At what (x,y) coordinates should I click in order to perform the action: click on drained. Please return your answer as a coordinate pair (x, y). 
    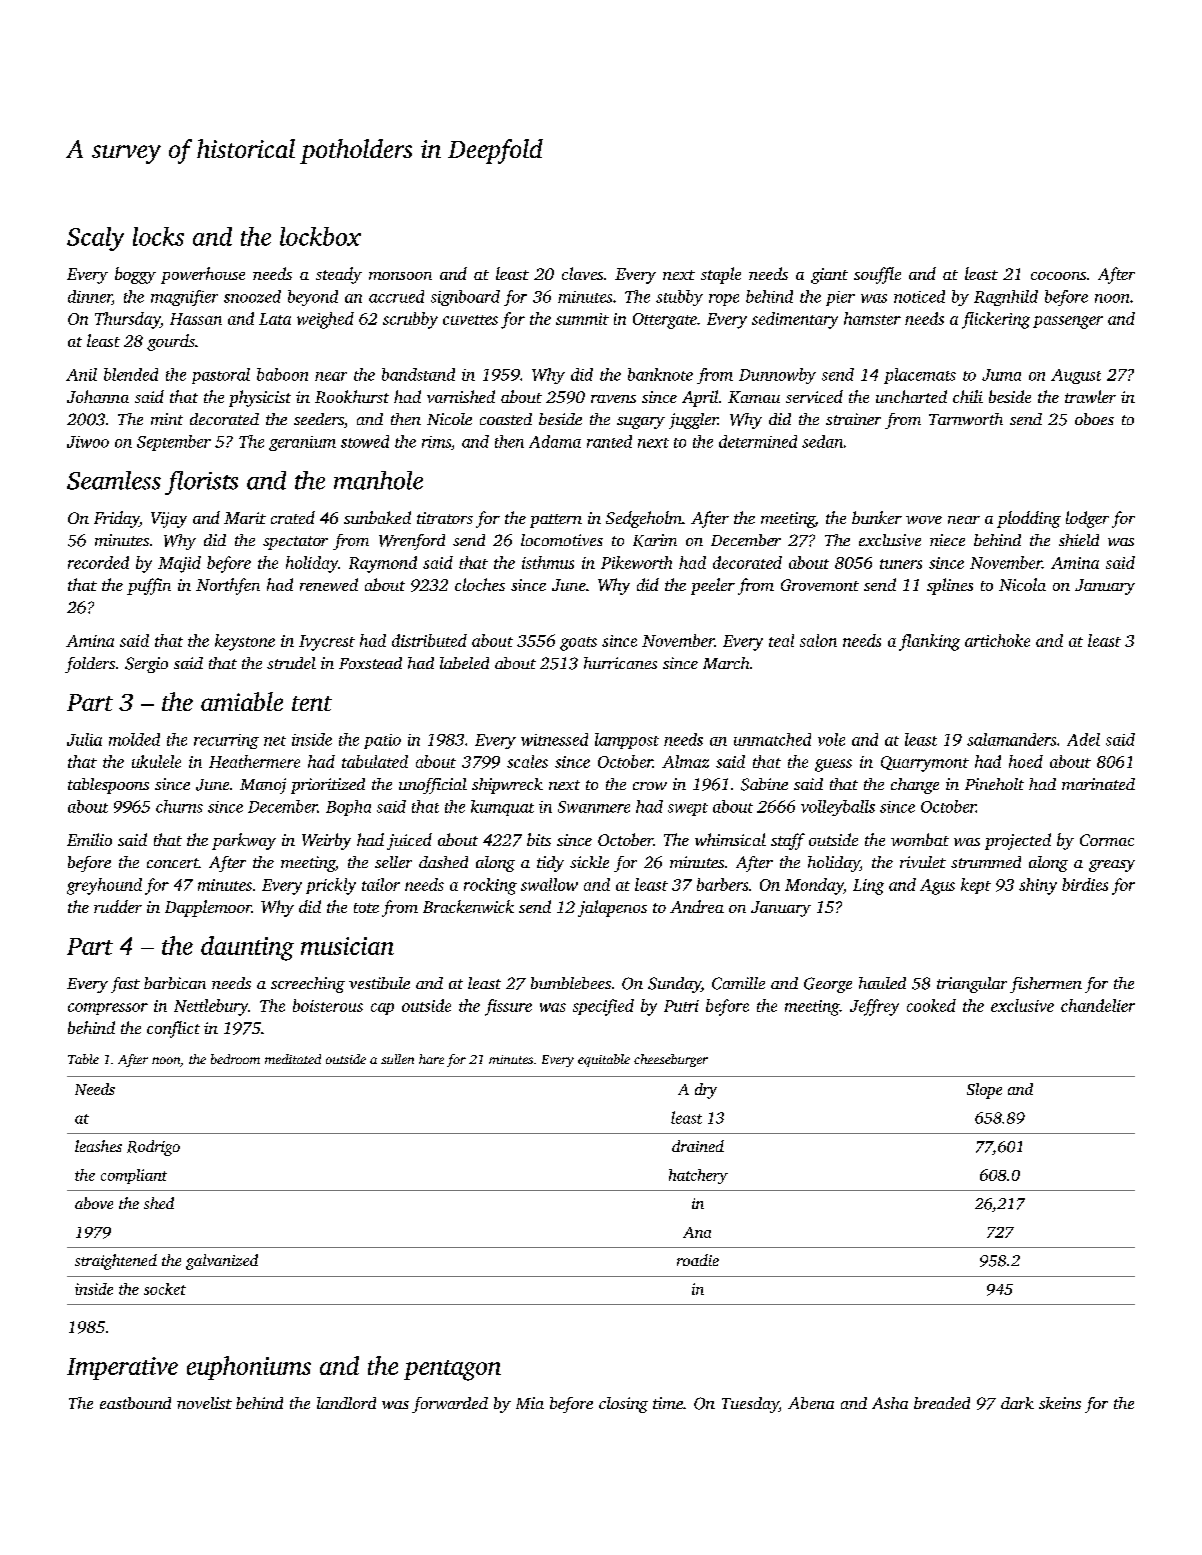
    Looking at the image, I should click on (698, 1146).
